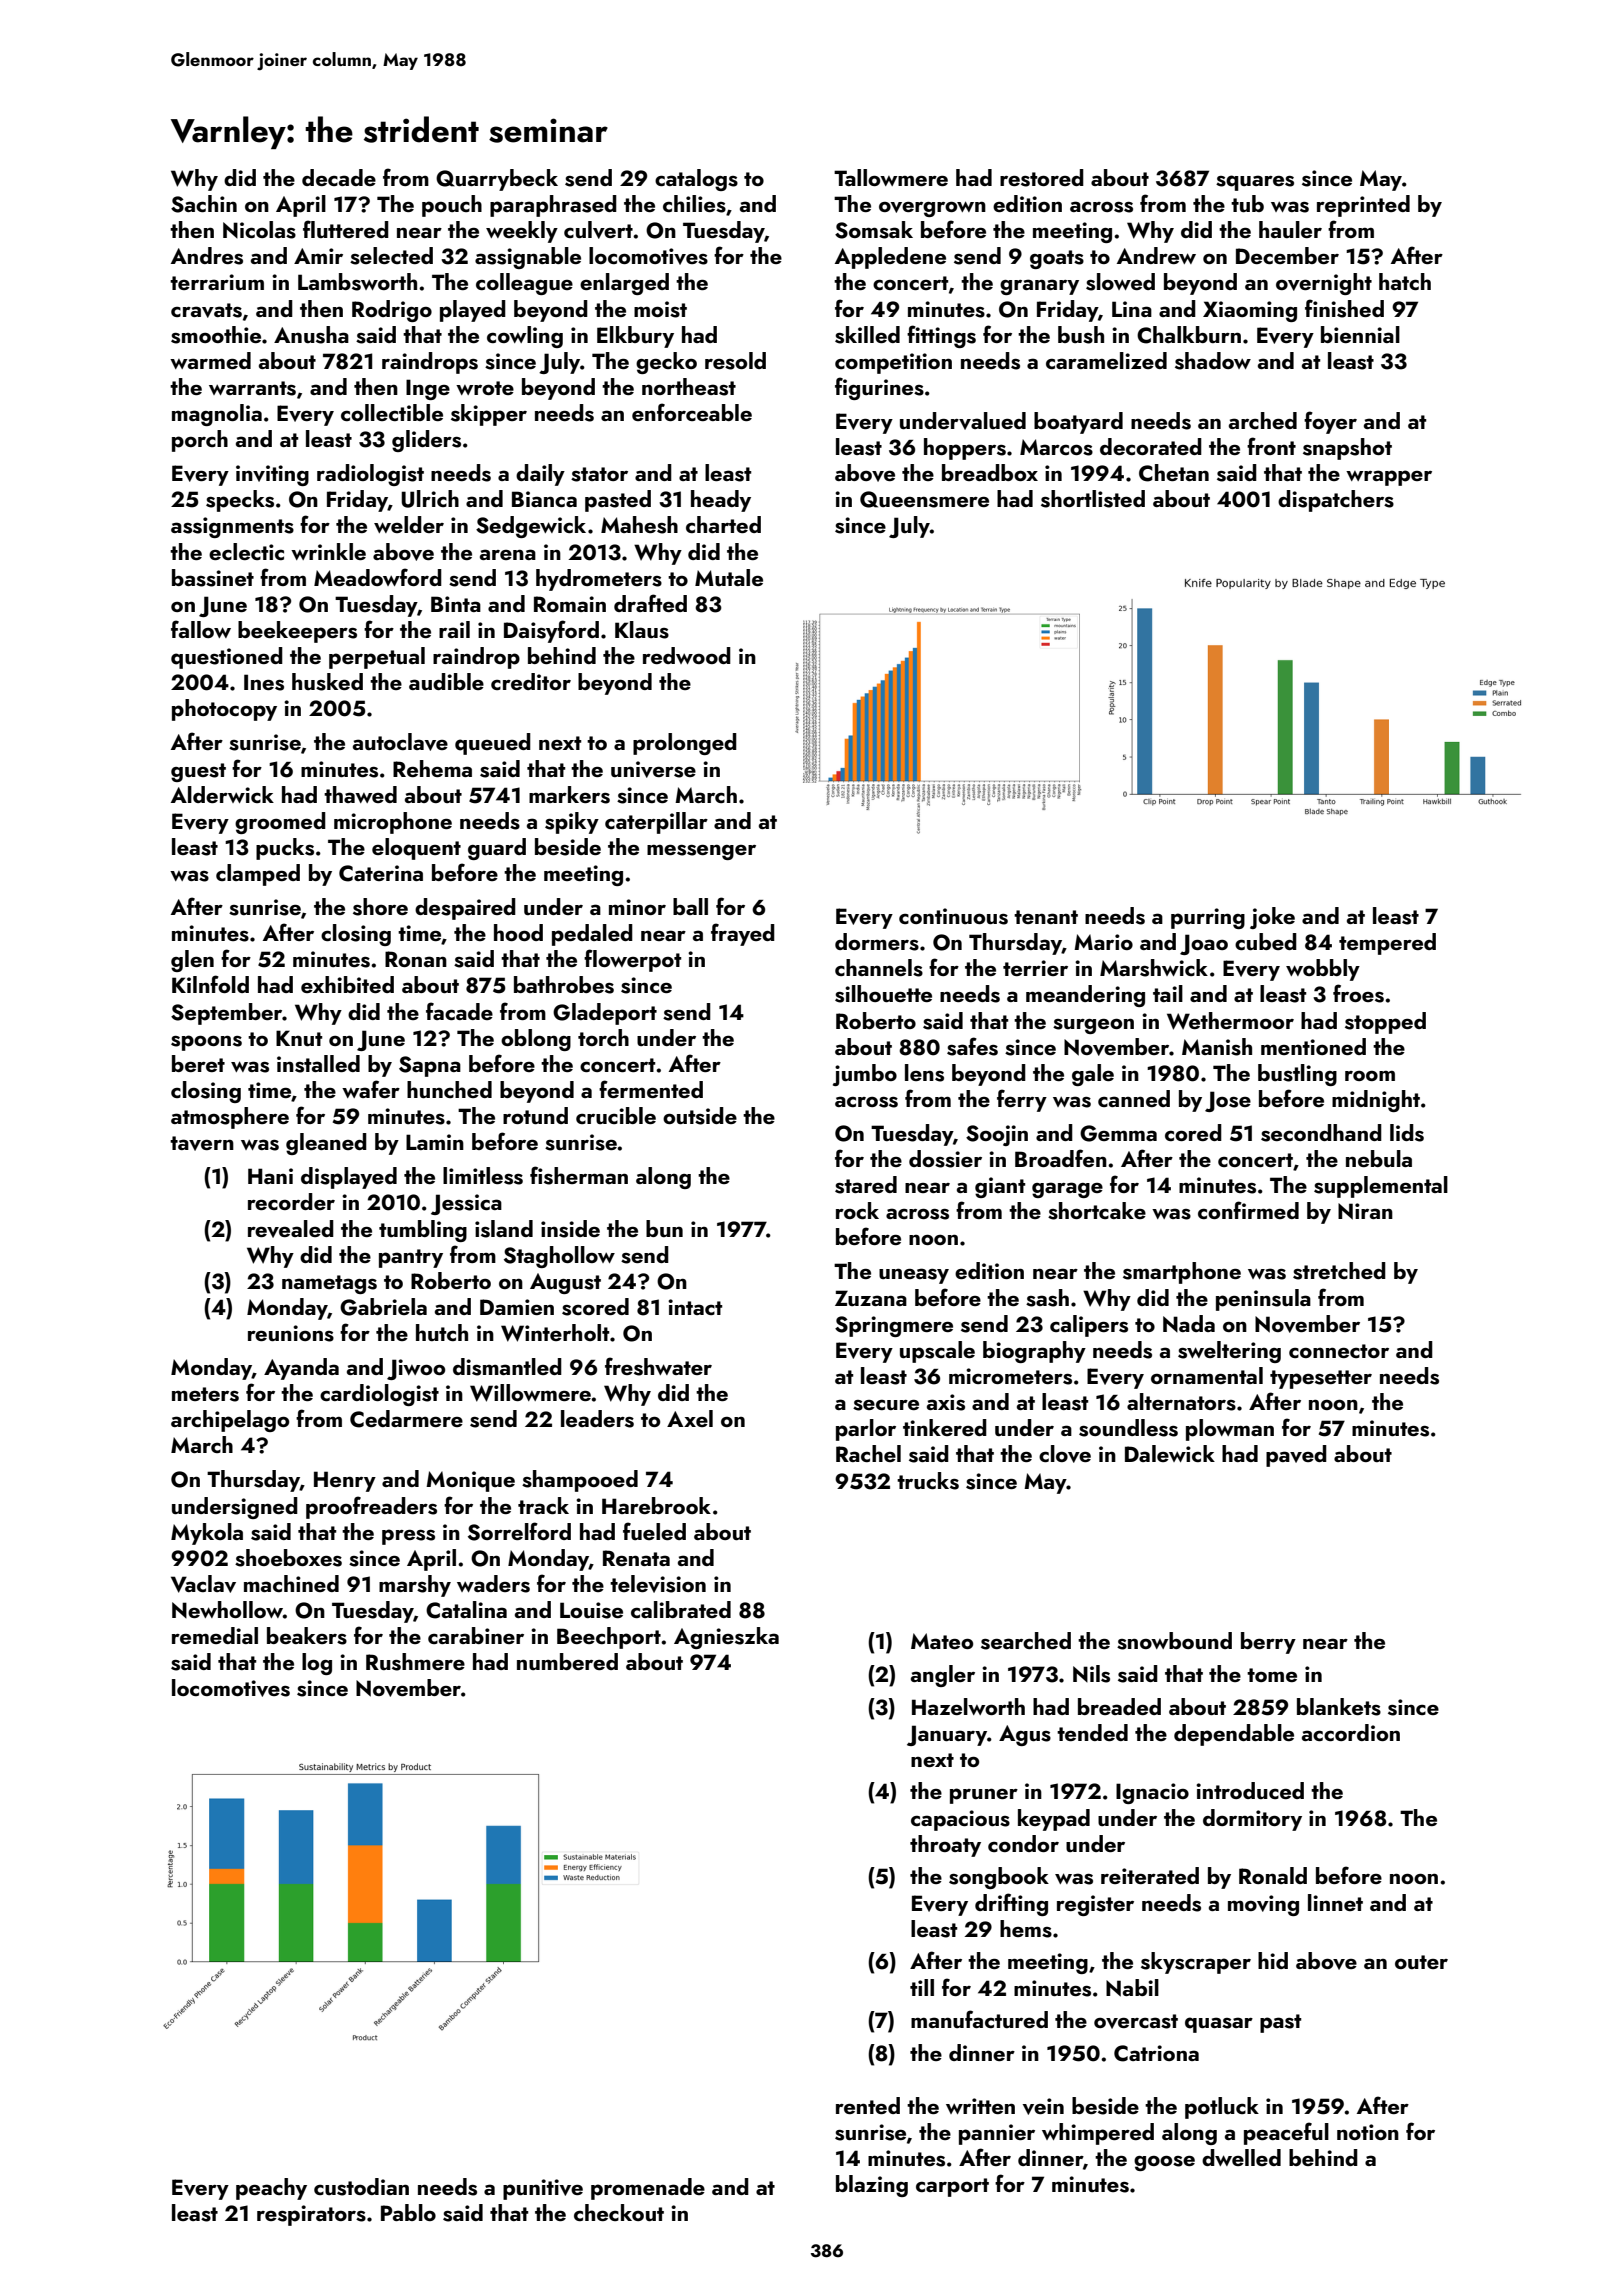  Describe the element at coordinates (206, 1043) in the document. I see `spoons` at that location.
